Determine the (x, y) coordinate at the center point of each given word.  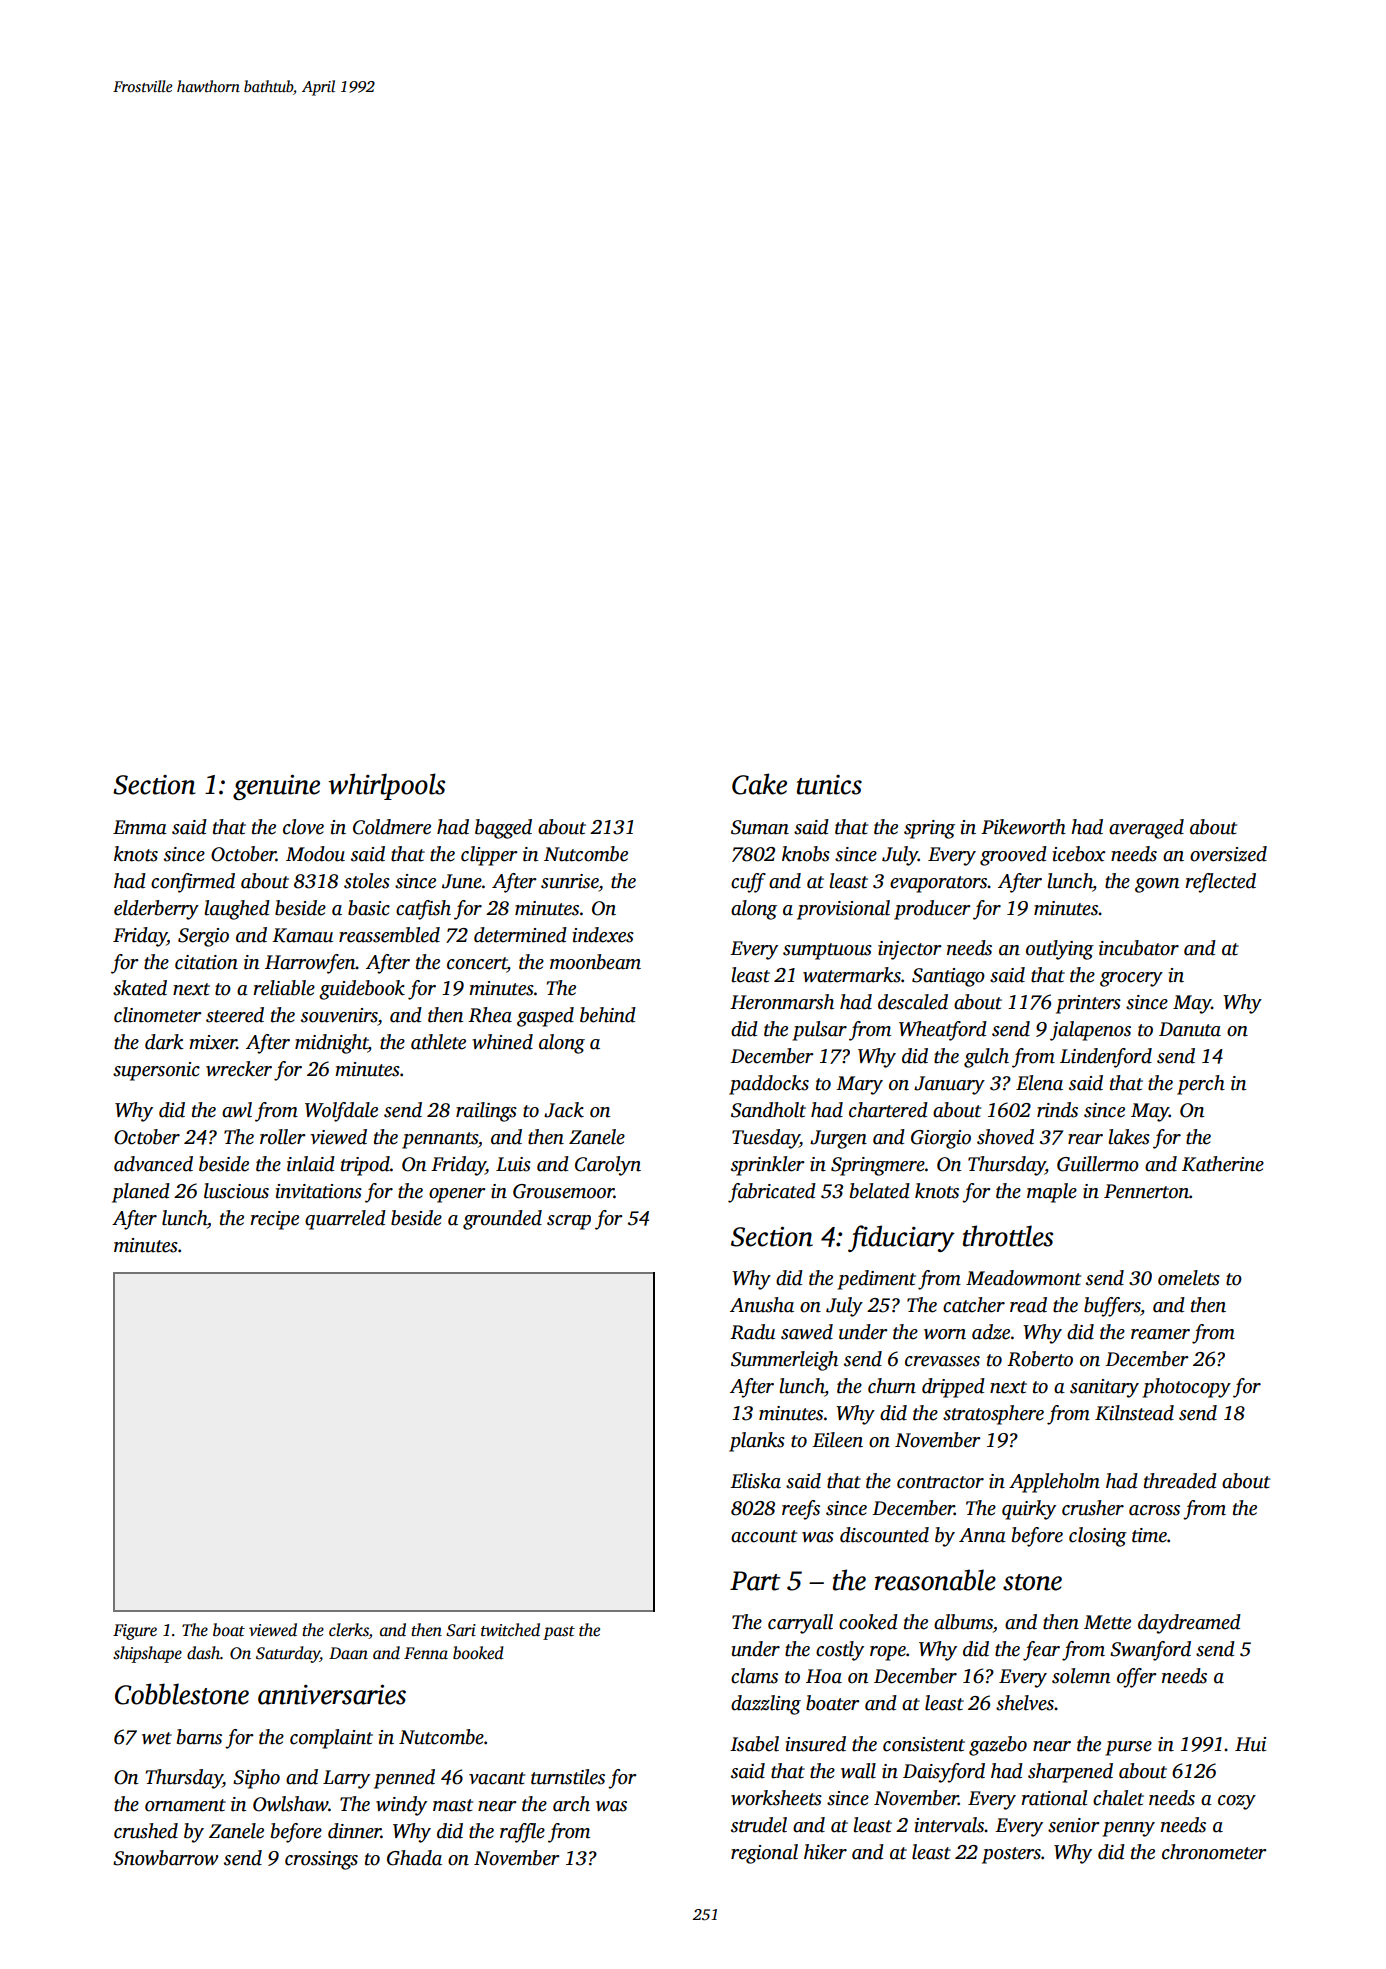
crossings (321, 1860)
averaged (1146, 829)
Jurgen (838, 1139)
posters (1011, 1855)
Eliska (755, 1481)
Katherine (1223, 1164)
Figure (135, 1632)
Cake (759, 784)
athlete (438, 1042)
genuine (276, 787)
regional (764, 1854)
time (1149, 1535)
